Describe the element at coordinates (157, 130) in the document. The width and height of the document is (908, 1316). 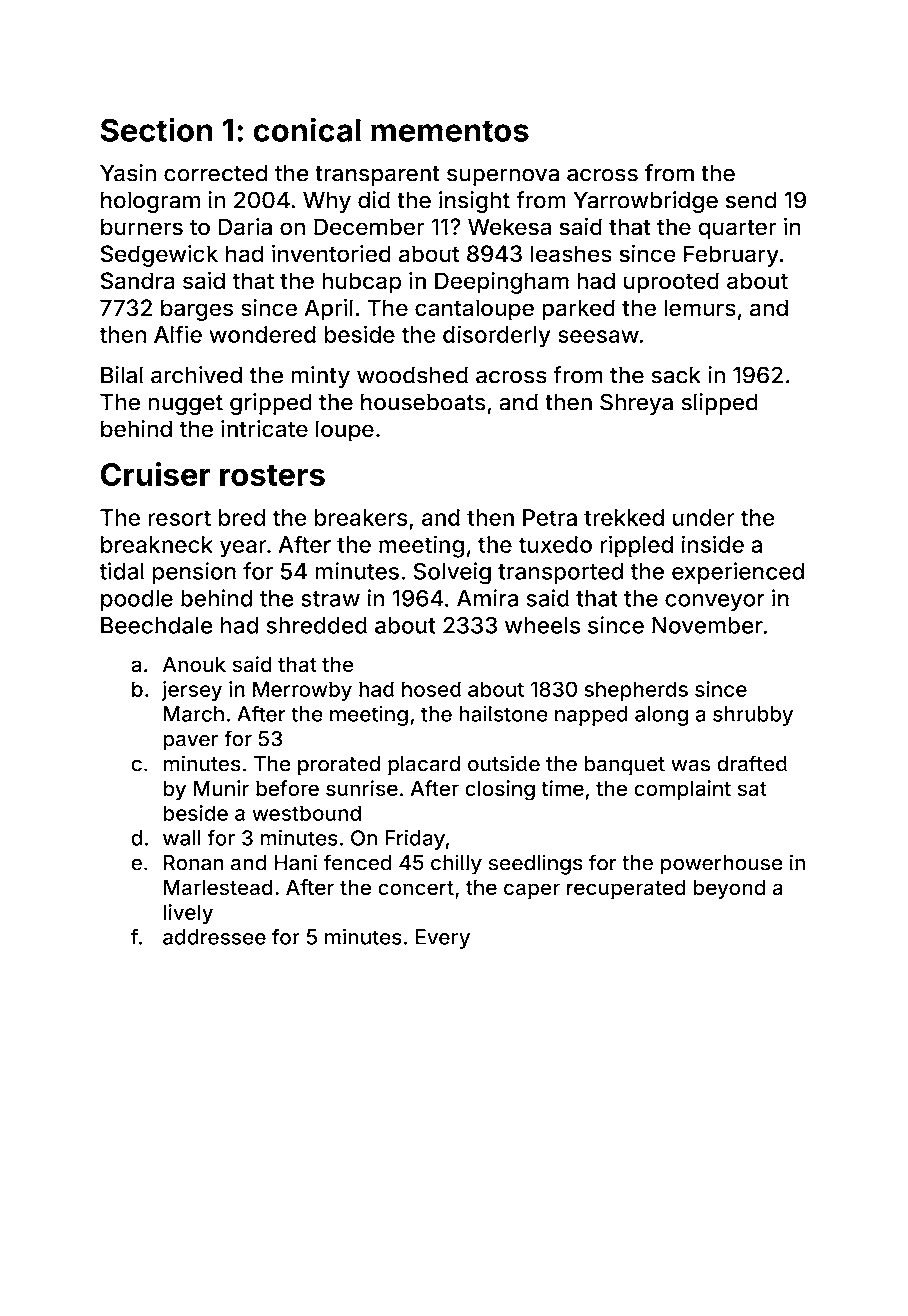
I see `Section` at that location.
